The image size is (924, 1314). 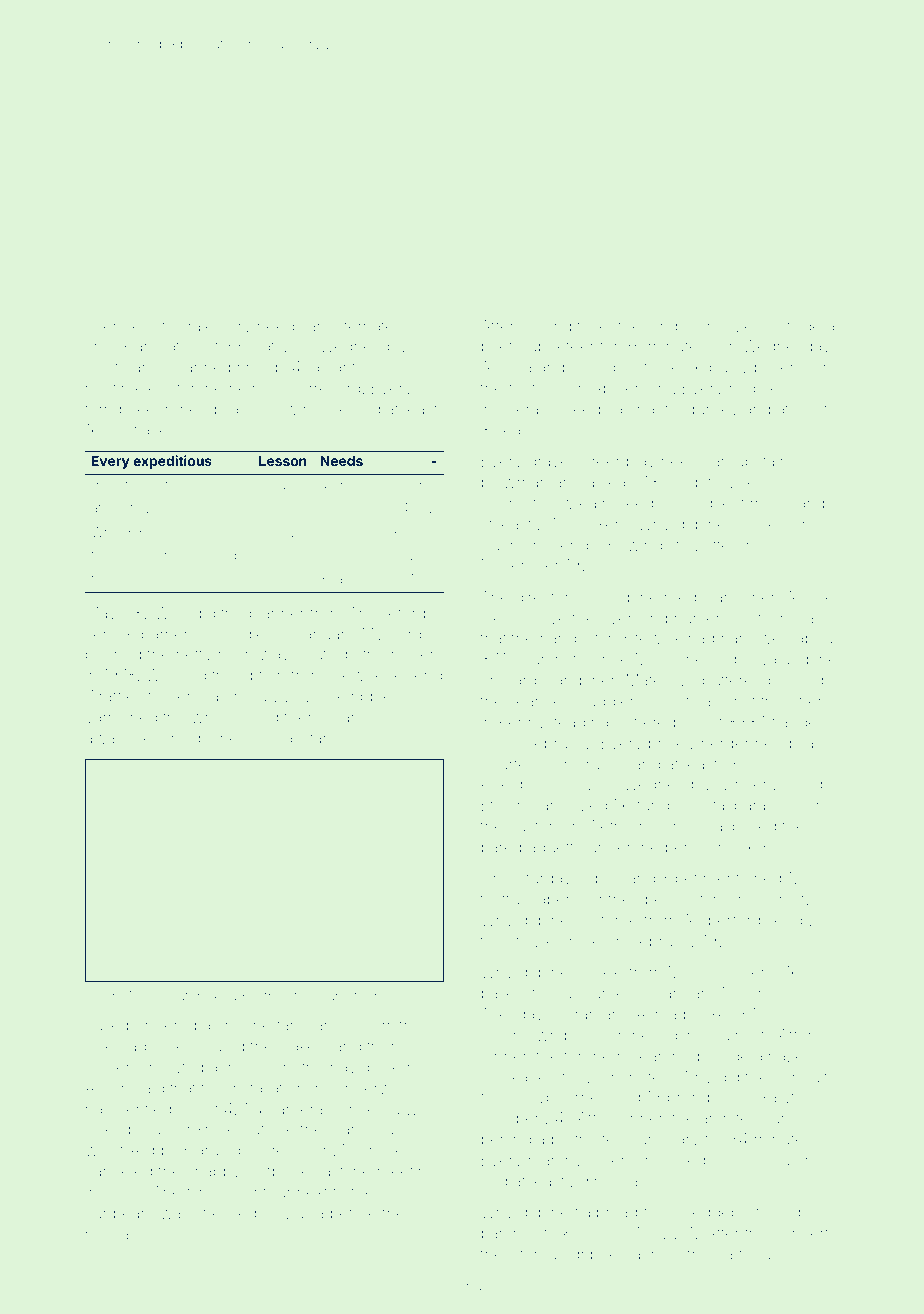 What do you see at coordinates (784, 659) in the screenshot?
I see `valued` at bounding box center [784, 659].
